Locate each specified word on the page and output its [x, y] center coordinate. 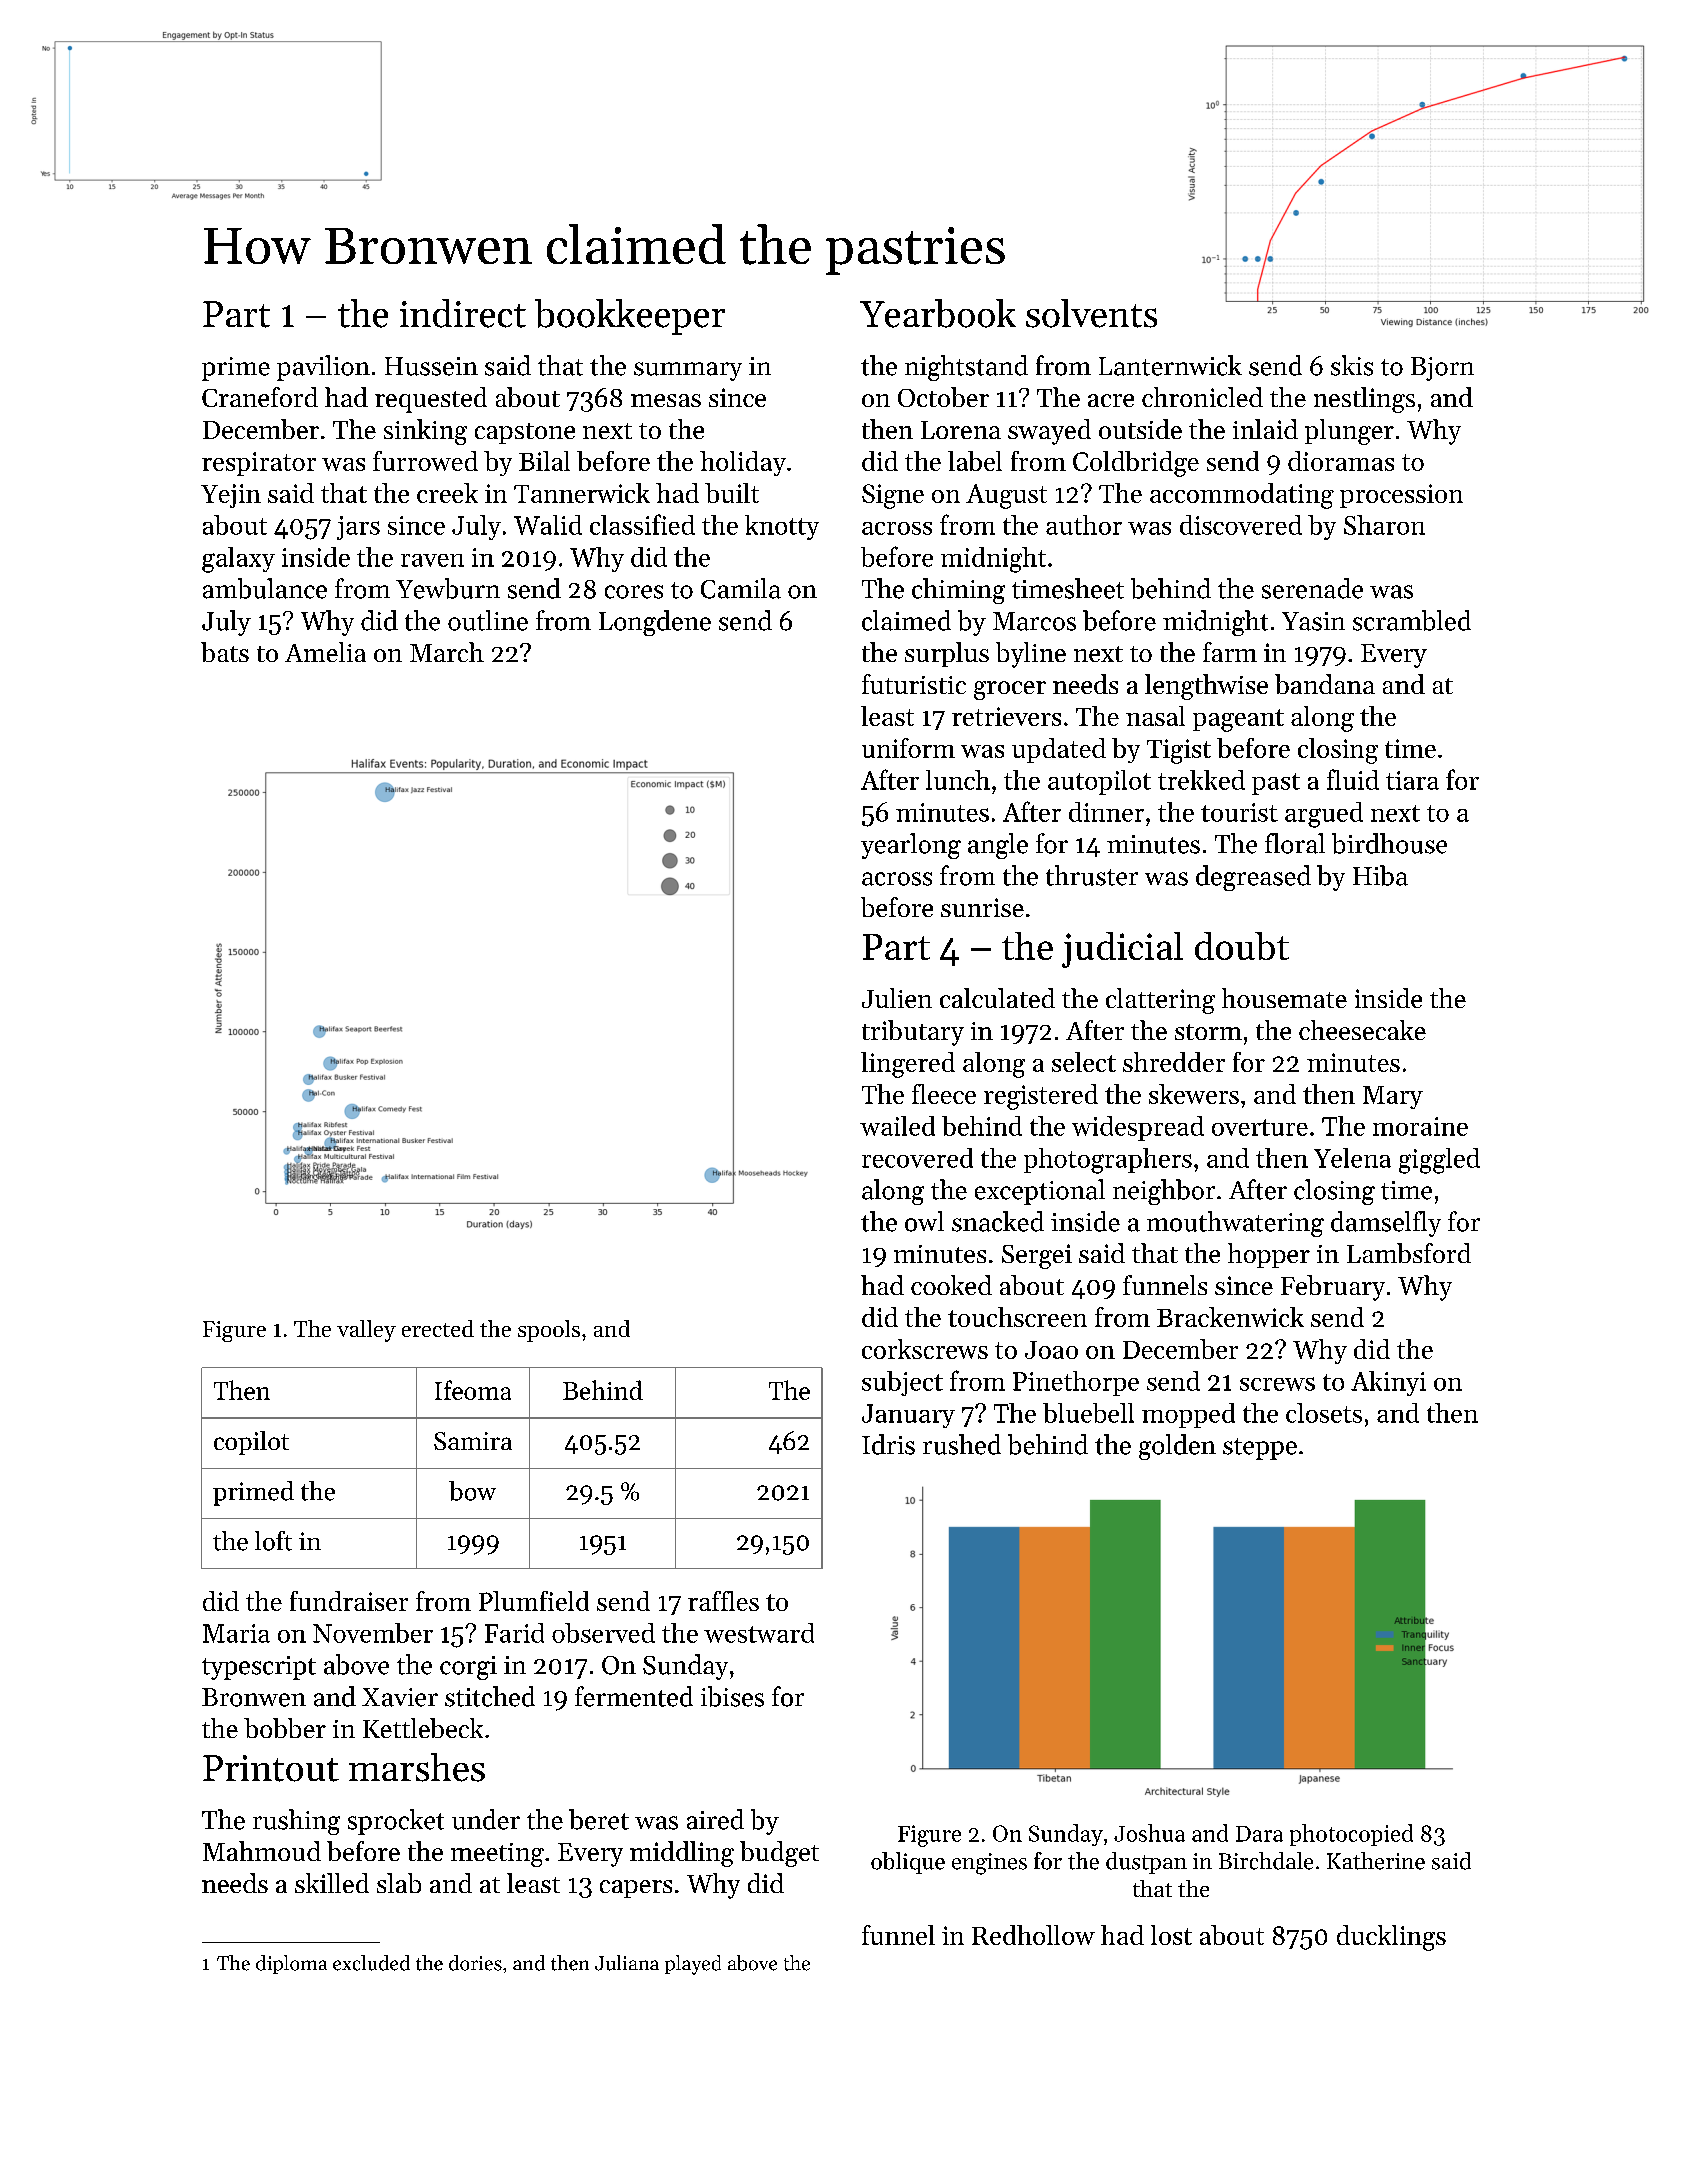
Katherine [1376, 1861]
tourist [1239, 812]
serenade [1312, 588]
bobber [285, 1728]
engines [989, 1864]
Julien [897, 998]
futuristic [914, 684]
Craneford [260, 397]
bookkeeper [630, 317]
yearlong [911, 846]
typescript [259, 1668]
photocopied [1351, 1835]
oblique [908, 1863]
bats [225, 652]
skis [1352, 365]
